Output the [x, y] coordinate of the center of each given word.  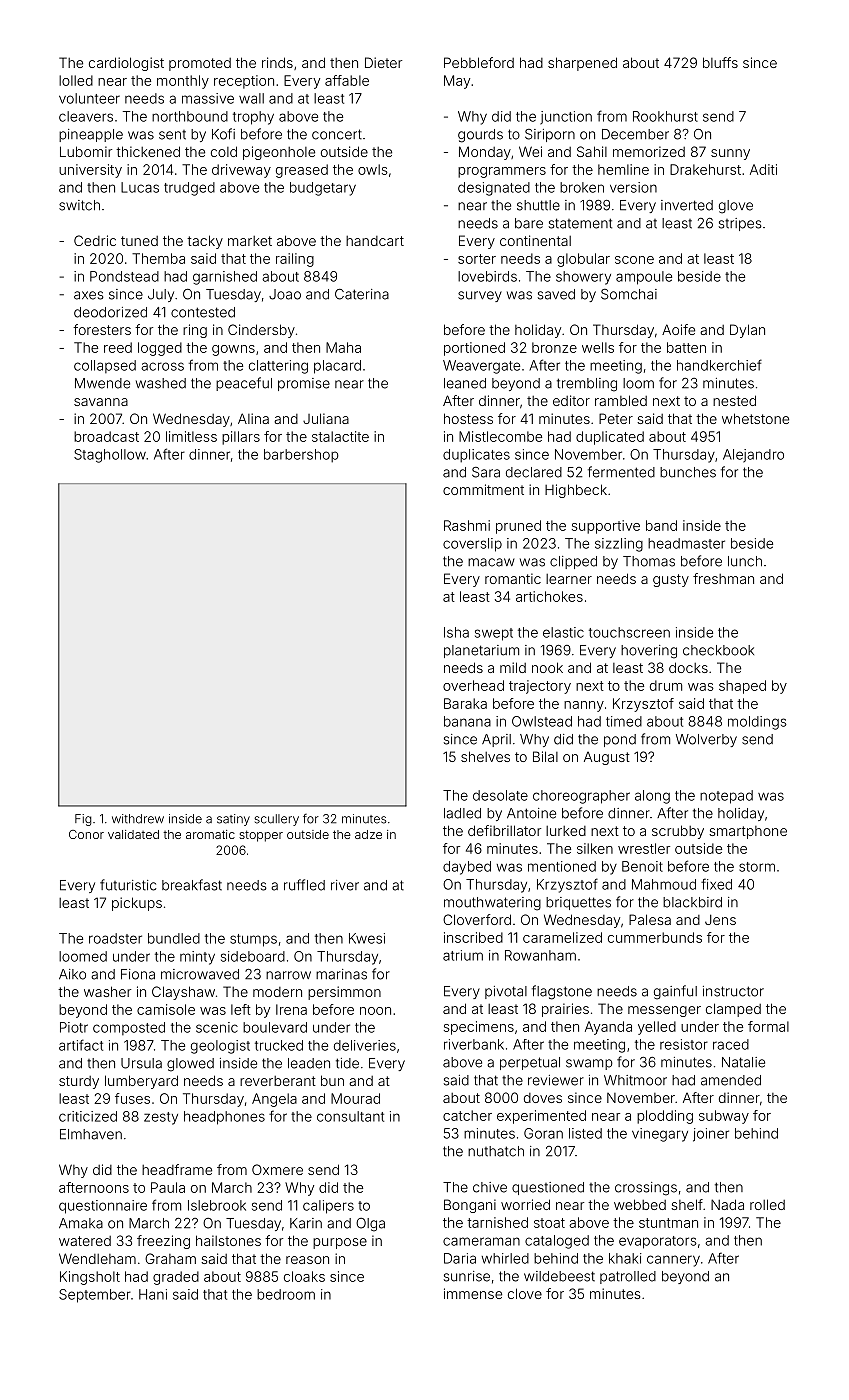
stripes [740, 224]
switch [79, 205]
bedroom [286, 1294]
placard [337, 367]
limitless [191, 436]
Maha [343, 347]
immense [473, 1293]
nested [734, 400]
